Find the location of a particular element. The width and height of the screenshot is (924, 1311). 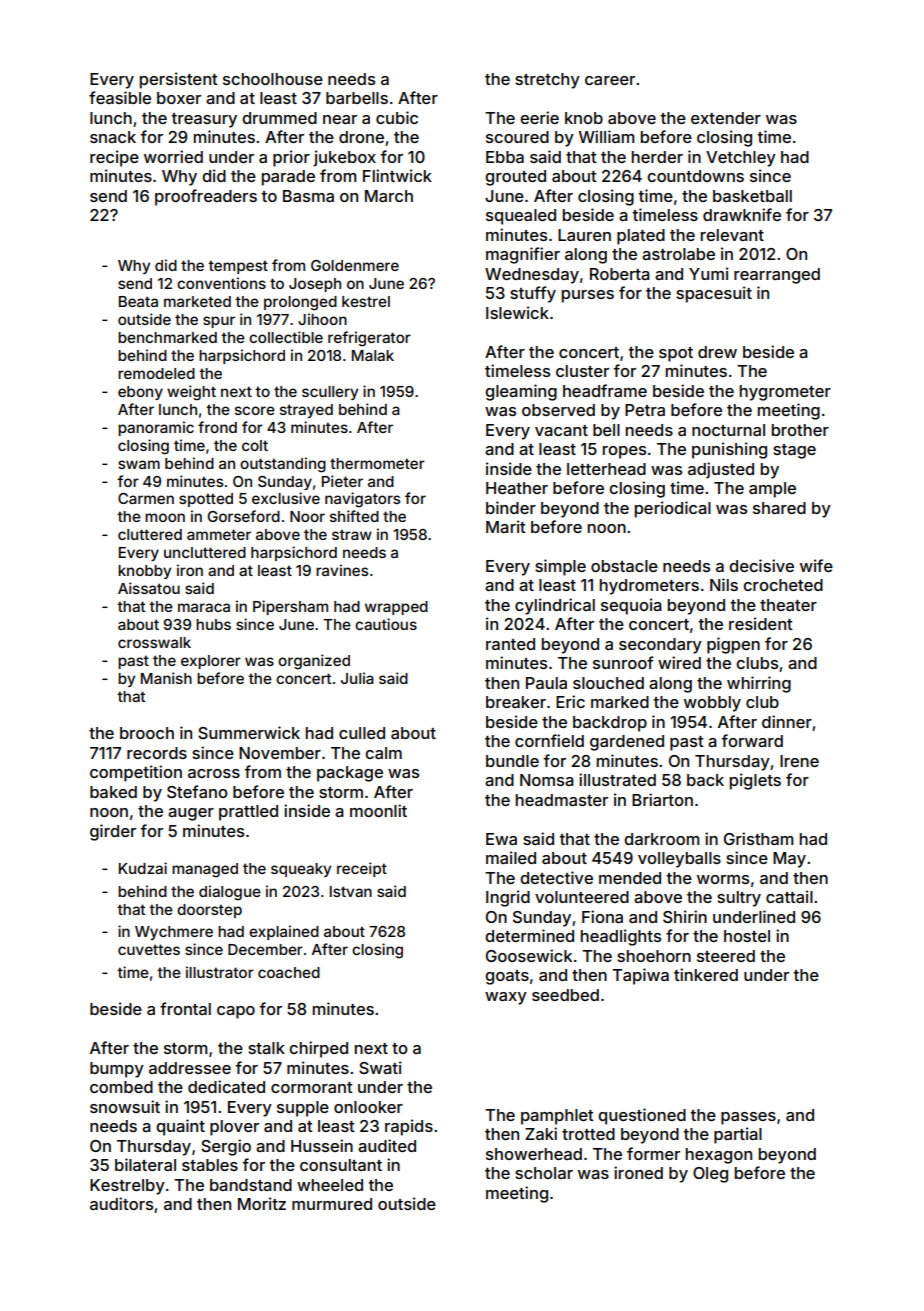

theater is located at coordinates (788, 605).
